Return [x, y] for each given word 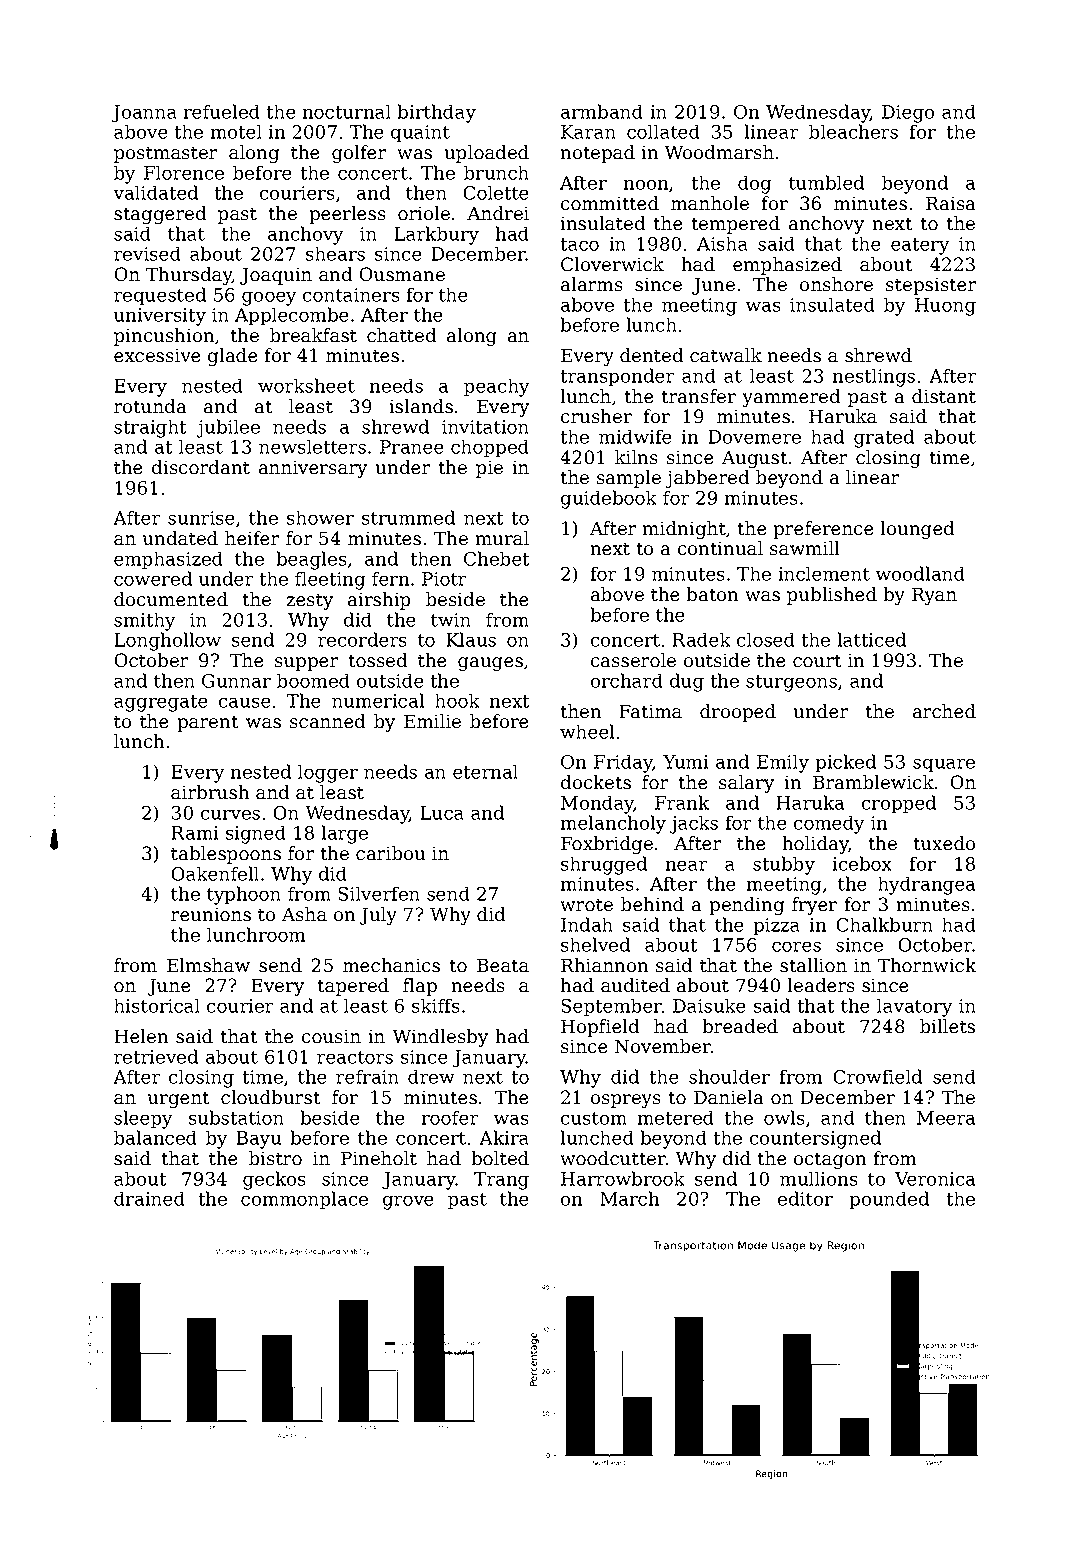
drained [149, 1198]
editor [805, 1198]
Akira [504, 1137]
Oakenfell [215, 873]
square [944, 765]
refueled [221, 111]
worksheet [306, 385]
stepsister [931, 286]
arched [944, 711]
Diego [908, 114]
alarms [592, 284]
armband [602, 111]
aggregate [161, 703]
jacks [694, 824]
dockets [596, 782]
